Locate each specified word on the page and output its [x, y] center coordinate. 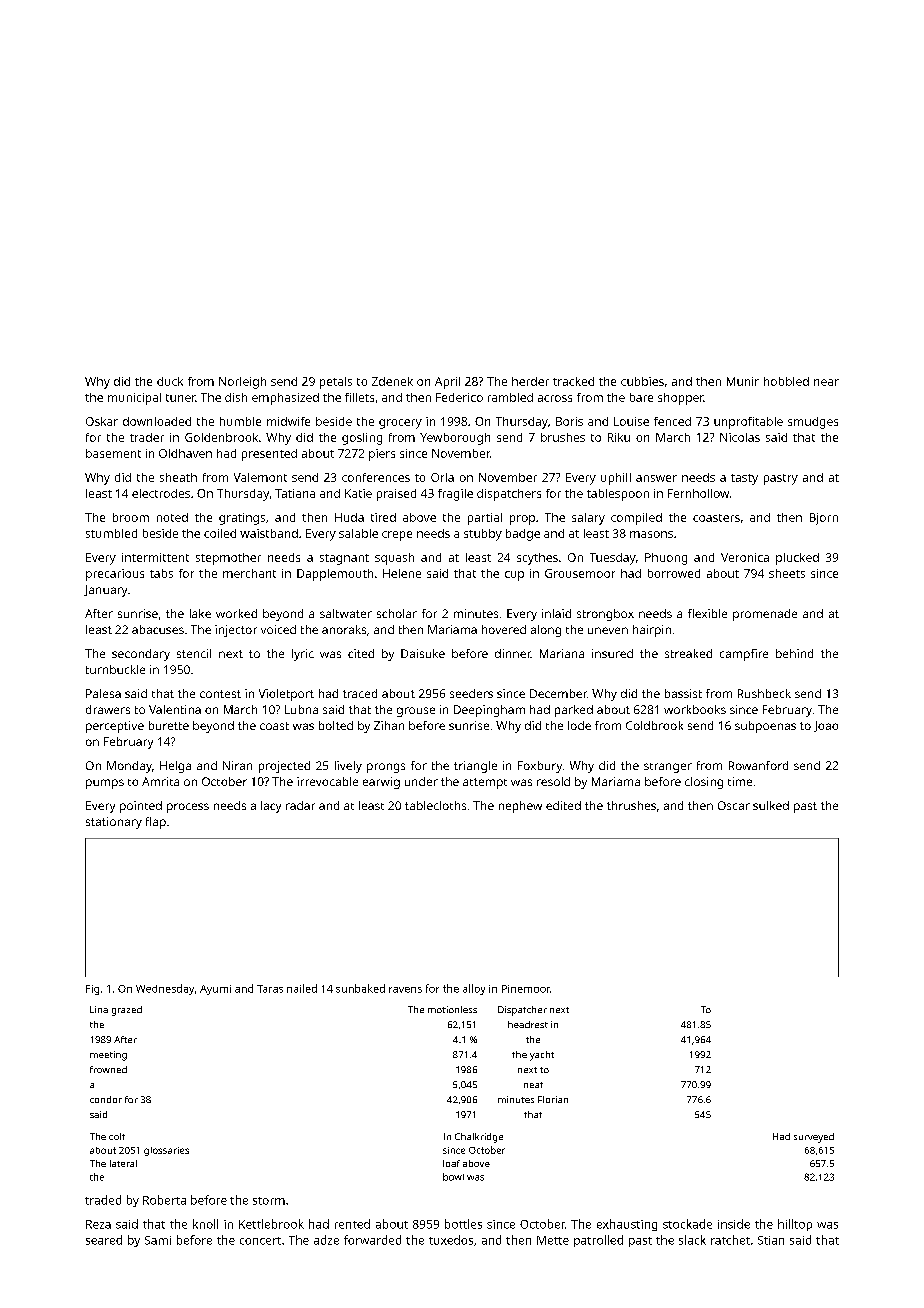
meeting [108, 1056]
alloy [474, 989]
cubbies [642, 381]
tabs [161, 573]
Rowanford [758, 765]
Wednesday [165, 989]
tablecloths [435, 805]
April [447, 383]
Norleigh [242, 383]
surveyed [814, 1138]
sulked [771, 805]
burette [169, 725]
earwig [381, 783]
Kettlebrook [271, 1224]
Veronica [745, 557]
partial [485, 519]
